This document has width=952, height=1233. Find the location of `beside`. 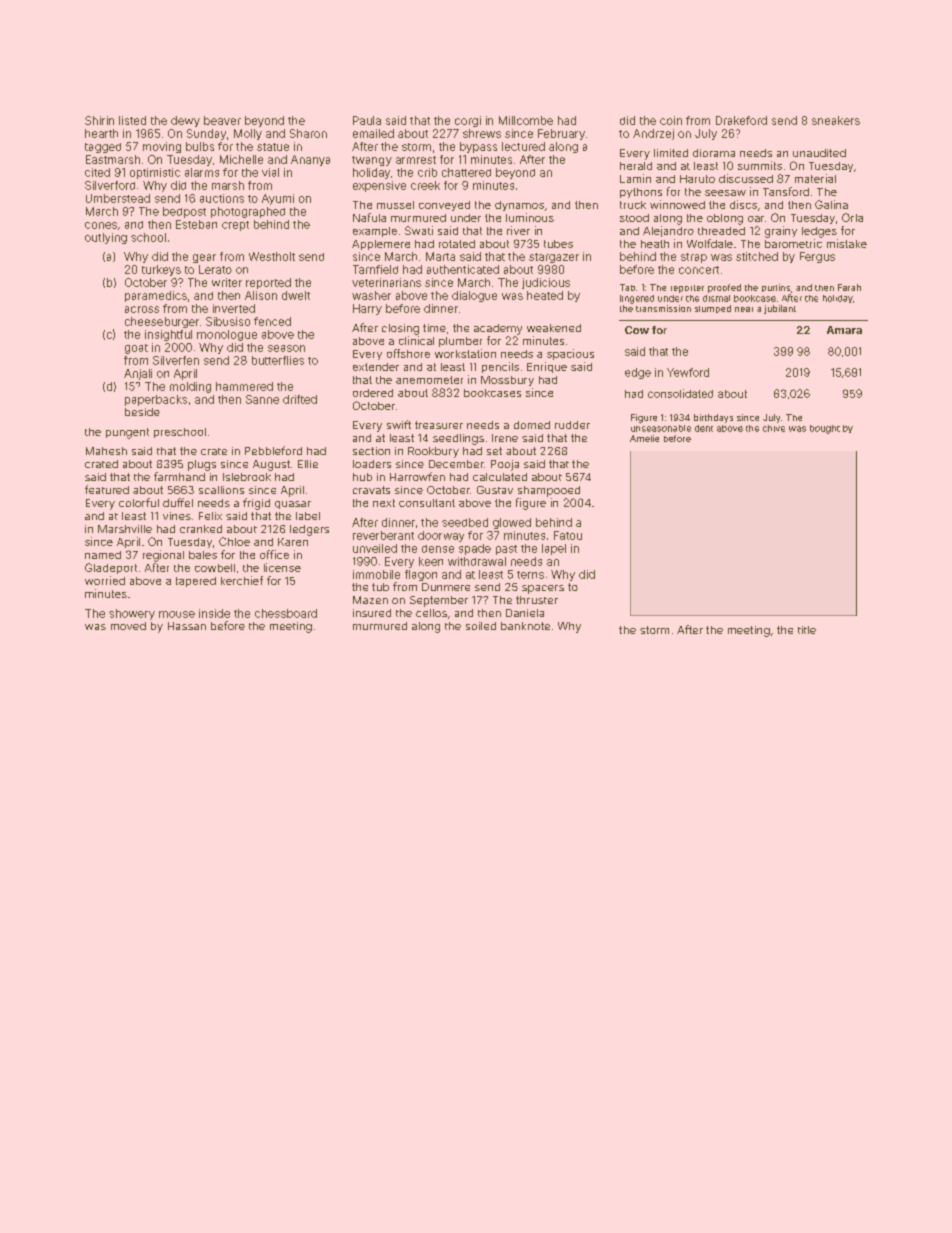

beside is located at coordinates (142, 412).
